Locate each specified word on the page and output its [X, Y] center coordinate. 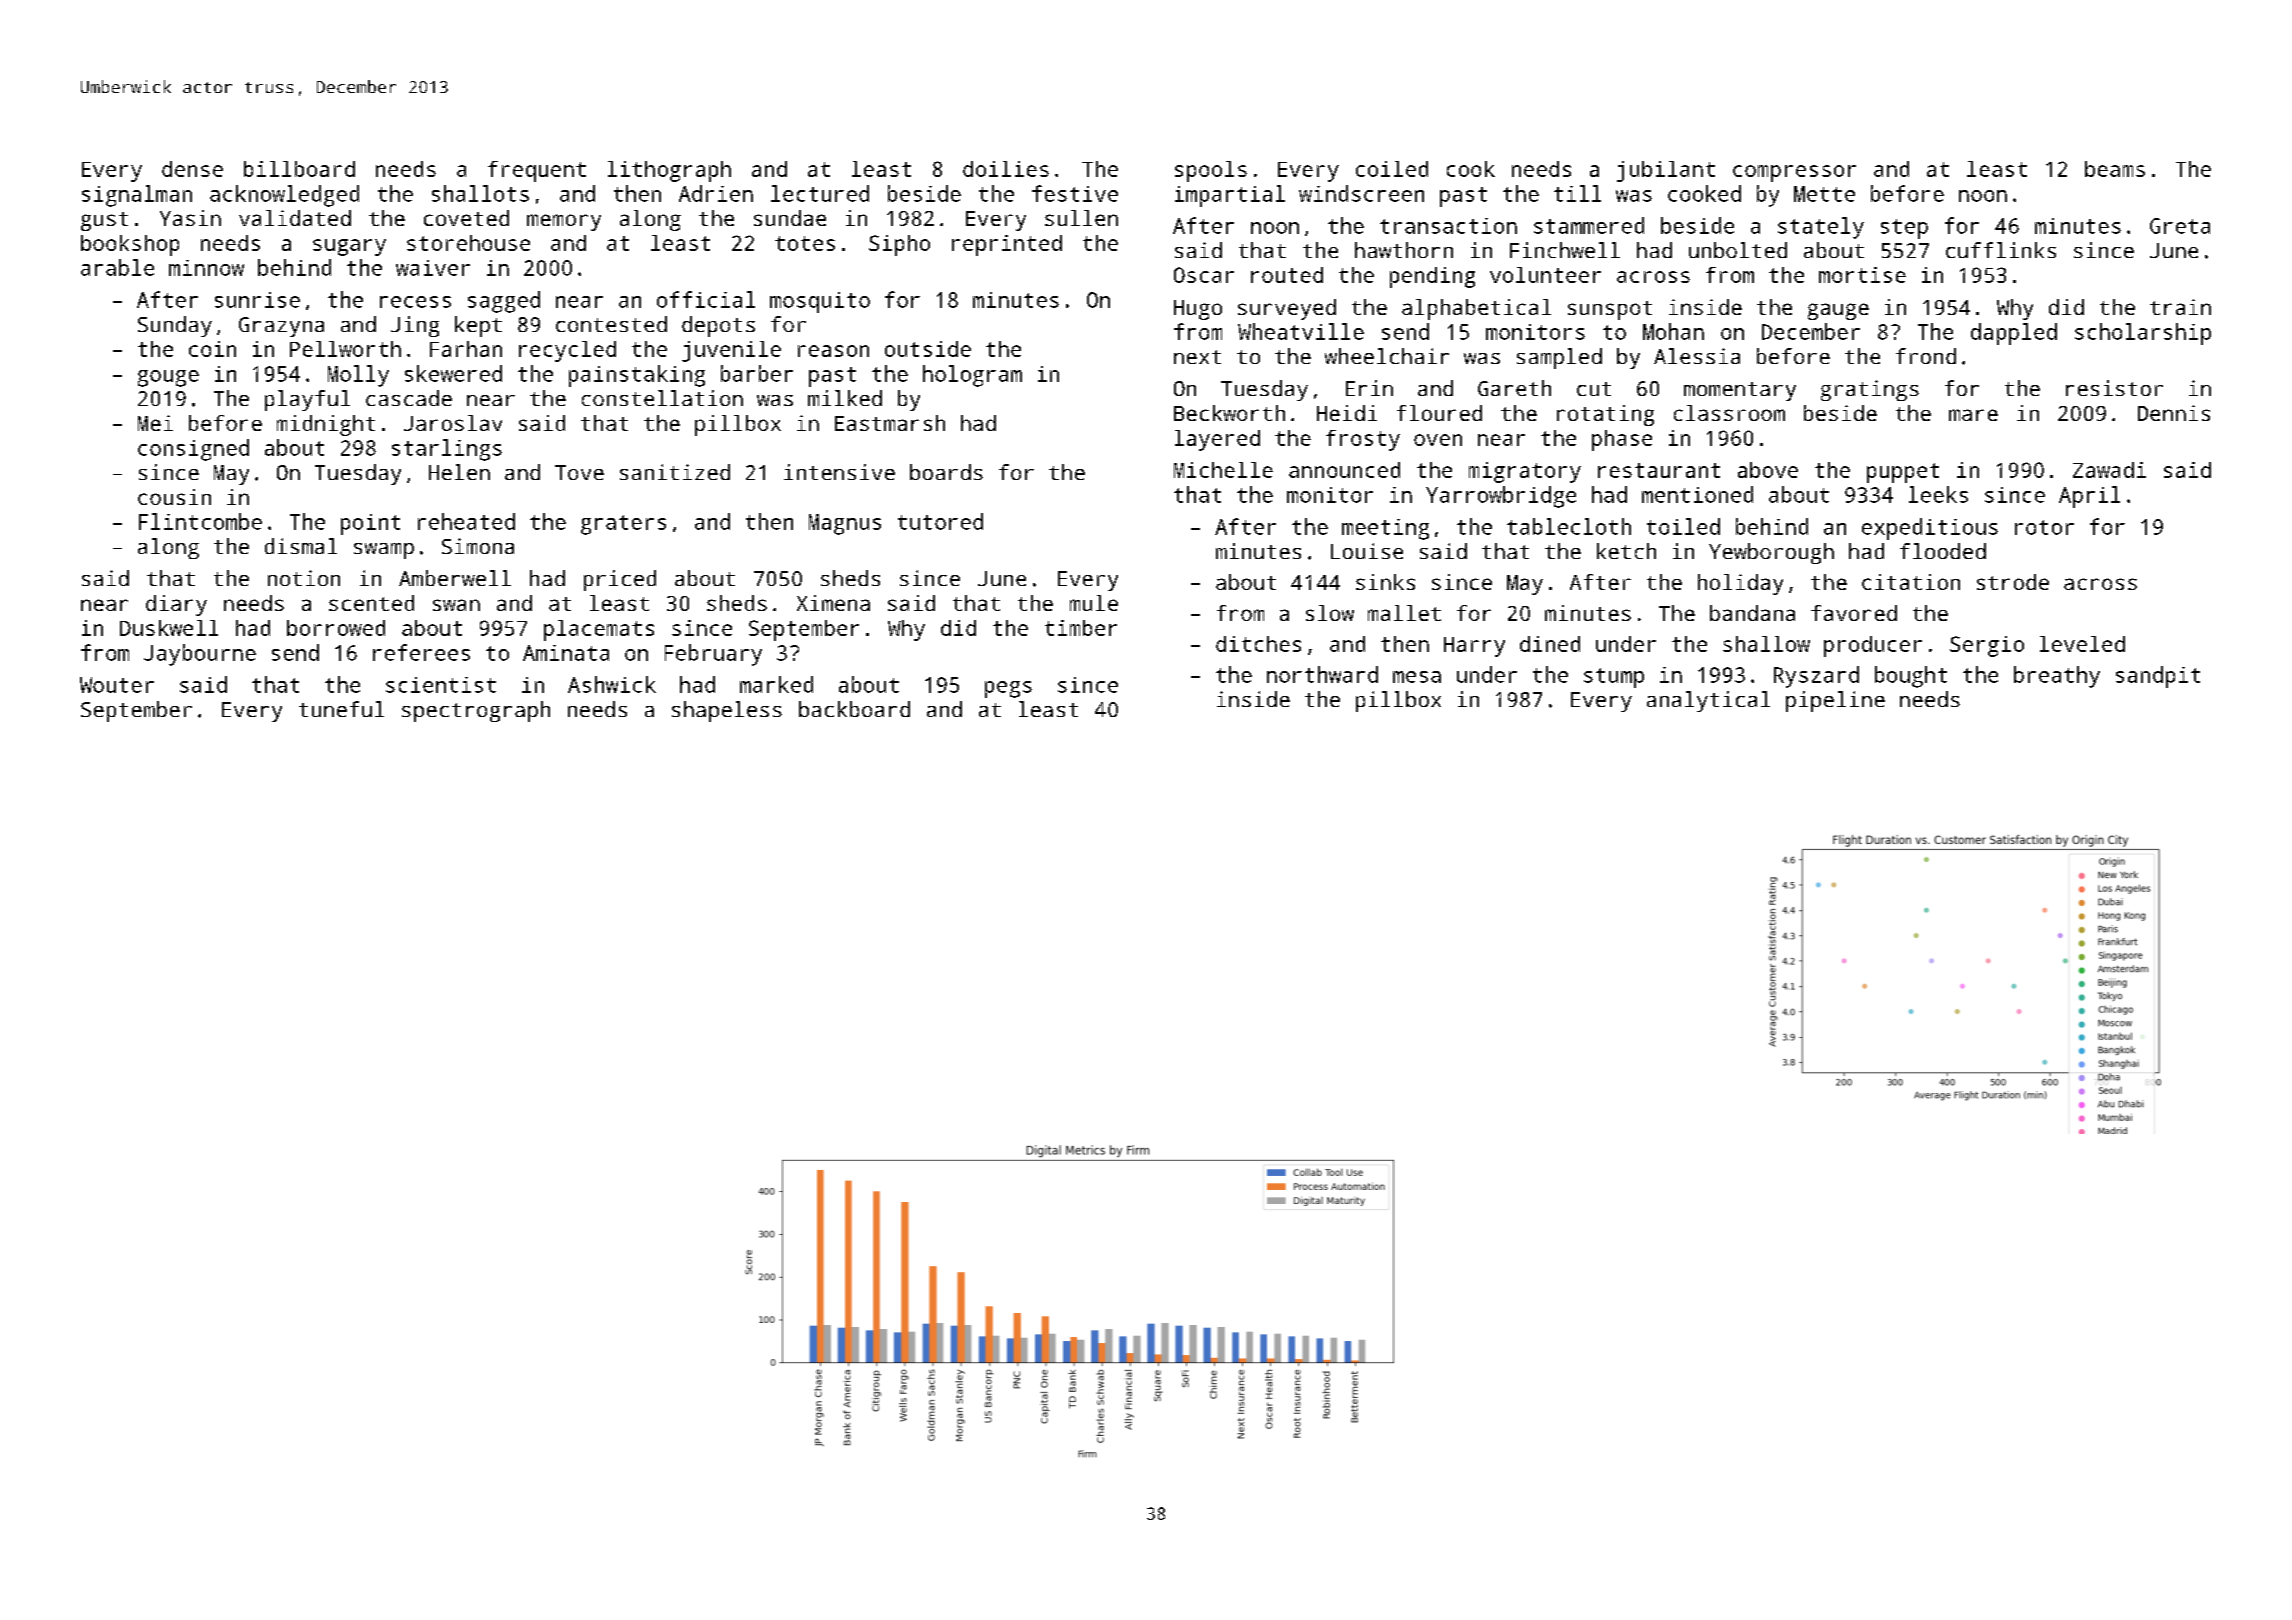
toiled [1683, 526]
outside [928, 349]
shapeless [727, 711]
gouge [168, 378]
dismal [301, 546]
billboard [299, 169]
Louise [1367, 551]
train [2180, 307]
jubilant [1666, 171]
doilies [1006, 169]
